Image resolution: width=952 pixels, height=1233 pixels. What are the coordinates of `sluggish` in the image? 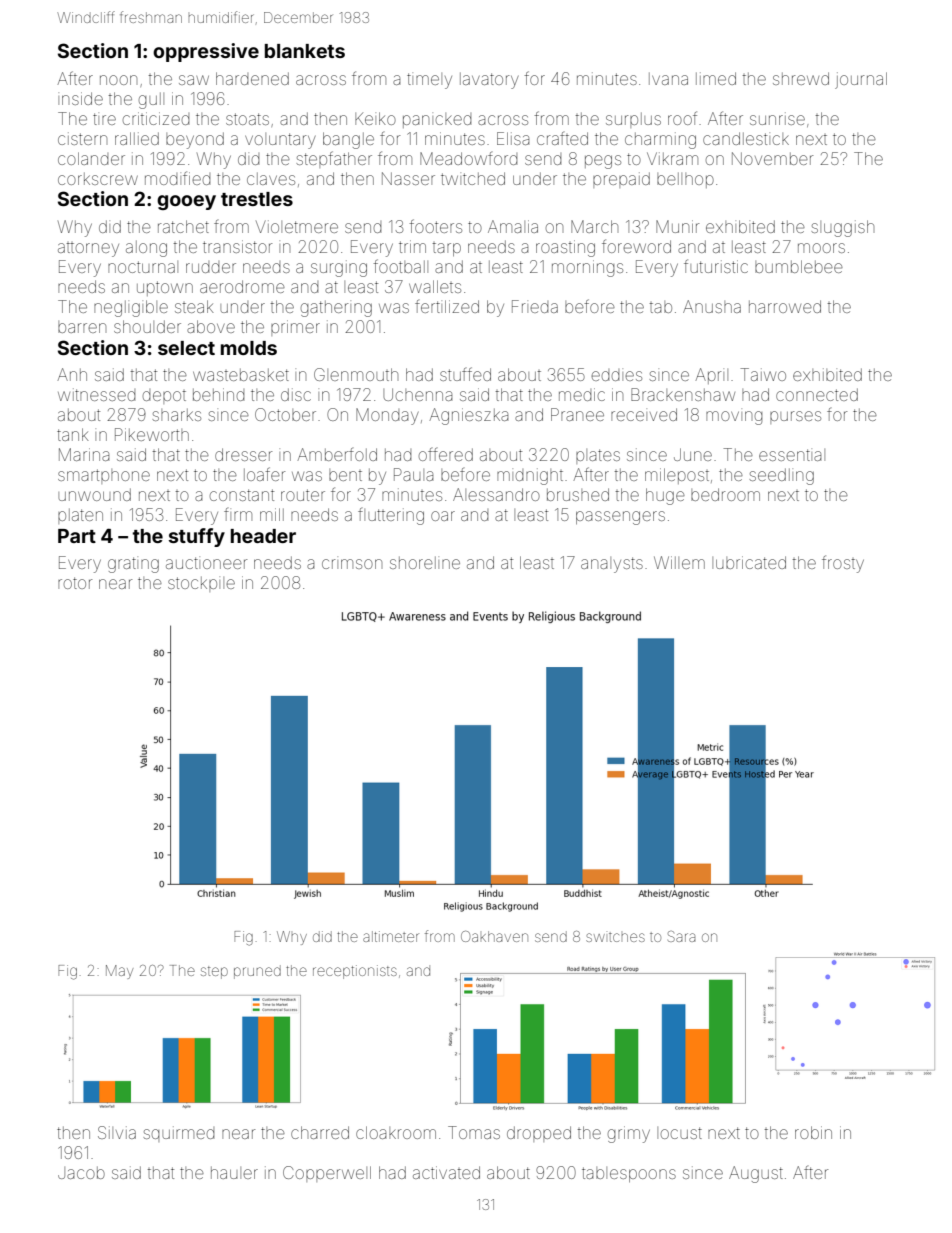 It's located at (842, 228).
